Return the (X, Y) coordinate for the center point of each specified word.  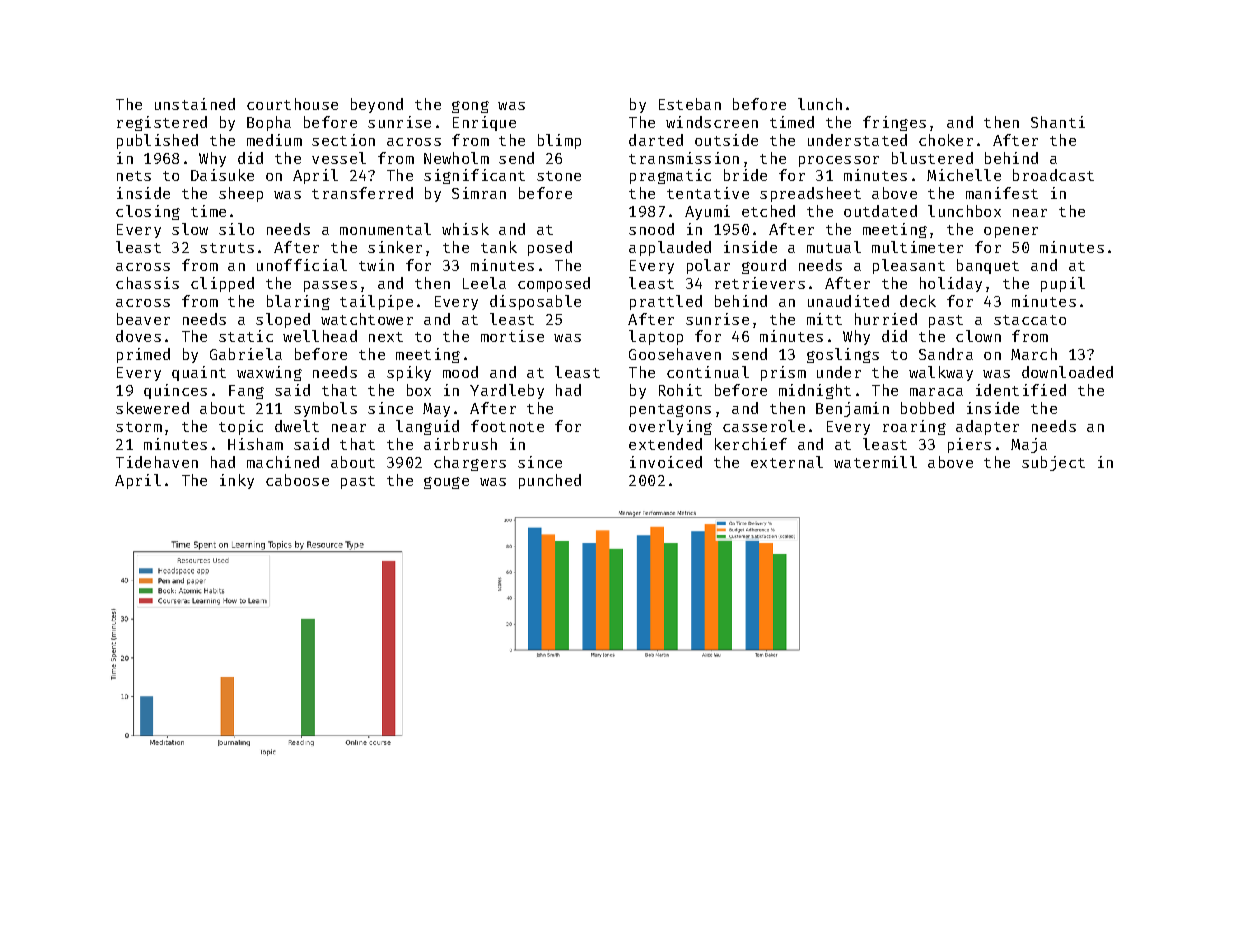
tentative (708, 193)
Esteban (690, 104)
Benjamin (852, 409)
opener (1011, 232)
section (343, 140)
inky (237, 481)
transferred (362, 193)
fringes (894, 123)
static (246, 336)
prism (783, 373)
